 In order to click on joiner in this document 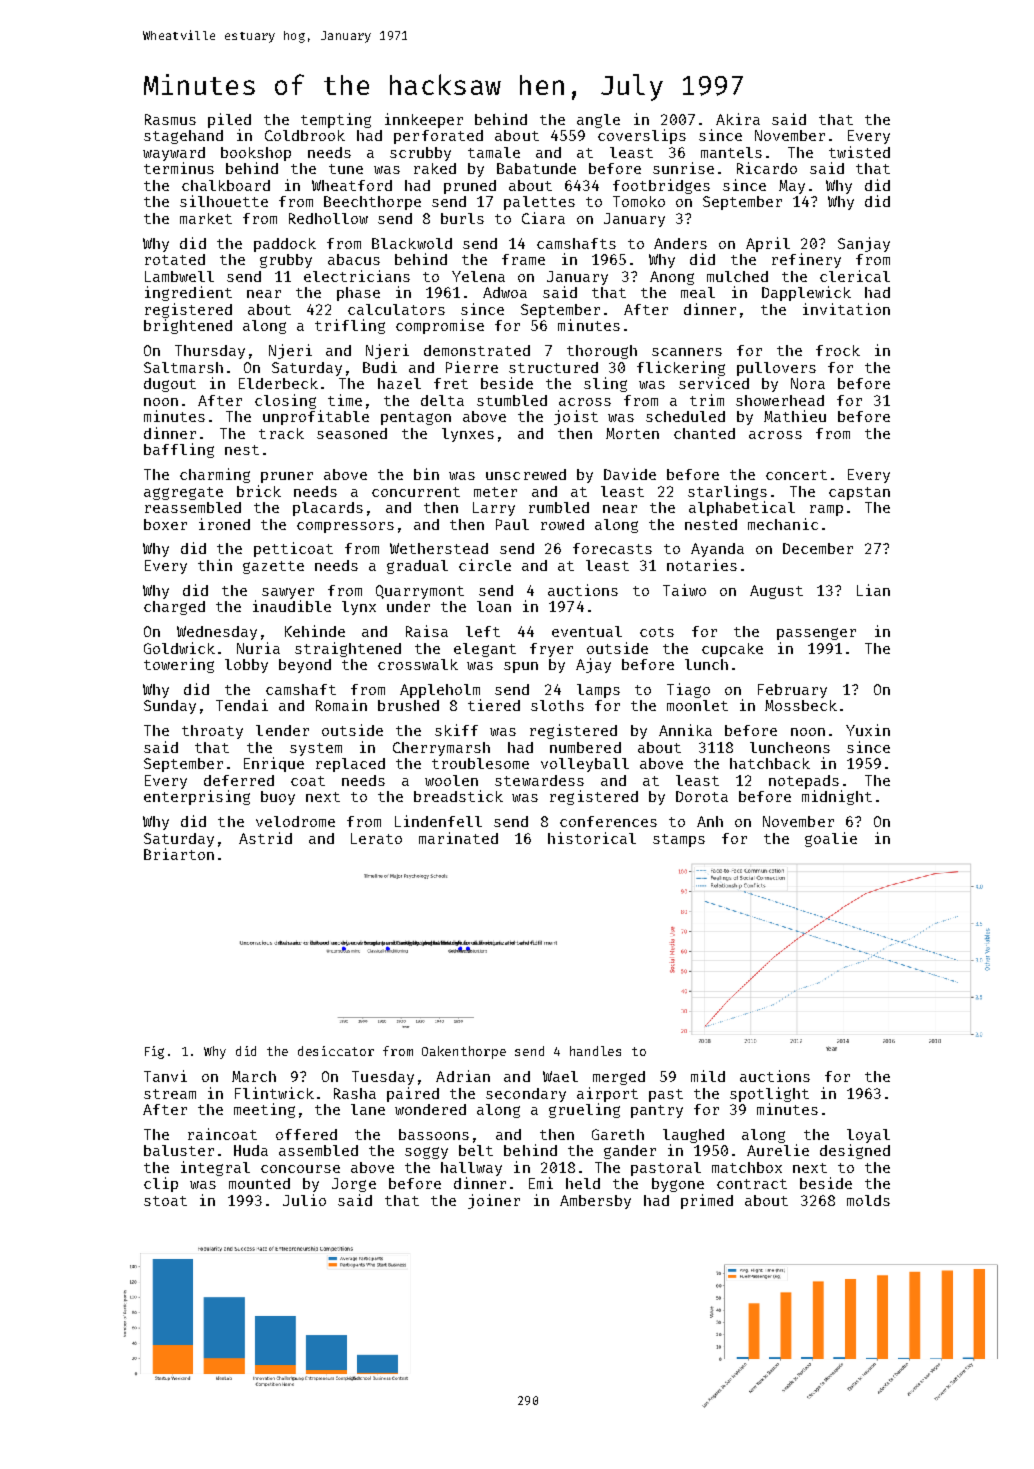, I will do `click(494, 1201)`.
